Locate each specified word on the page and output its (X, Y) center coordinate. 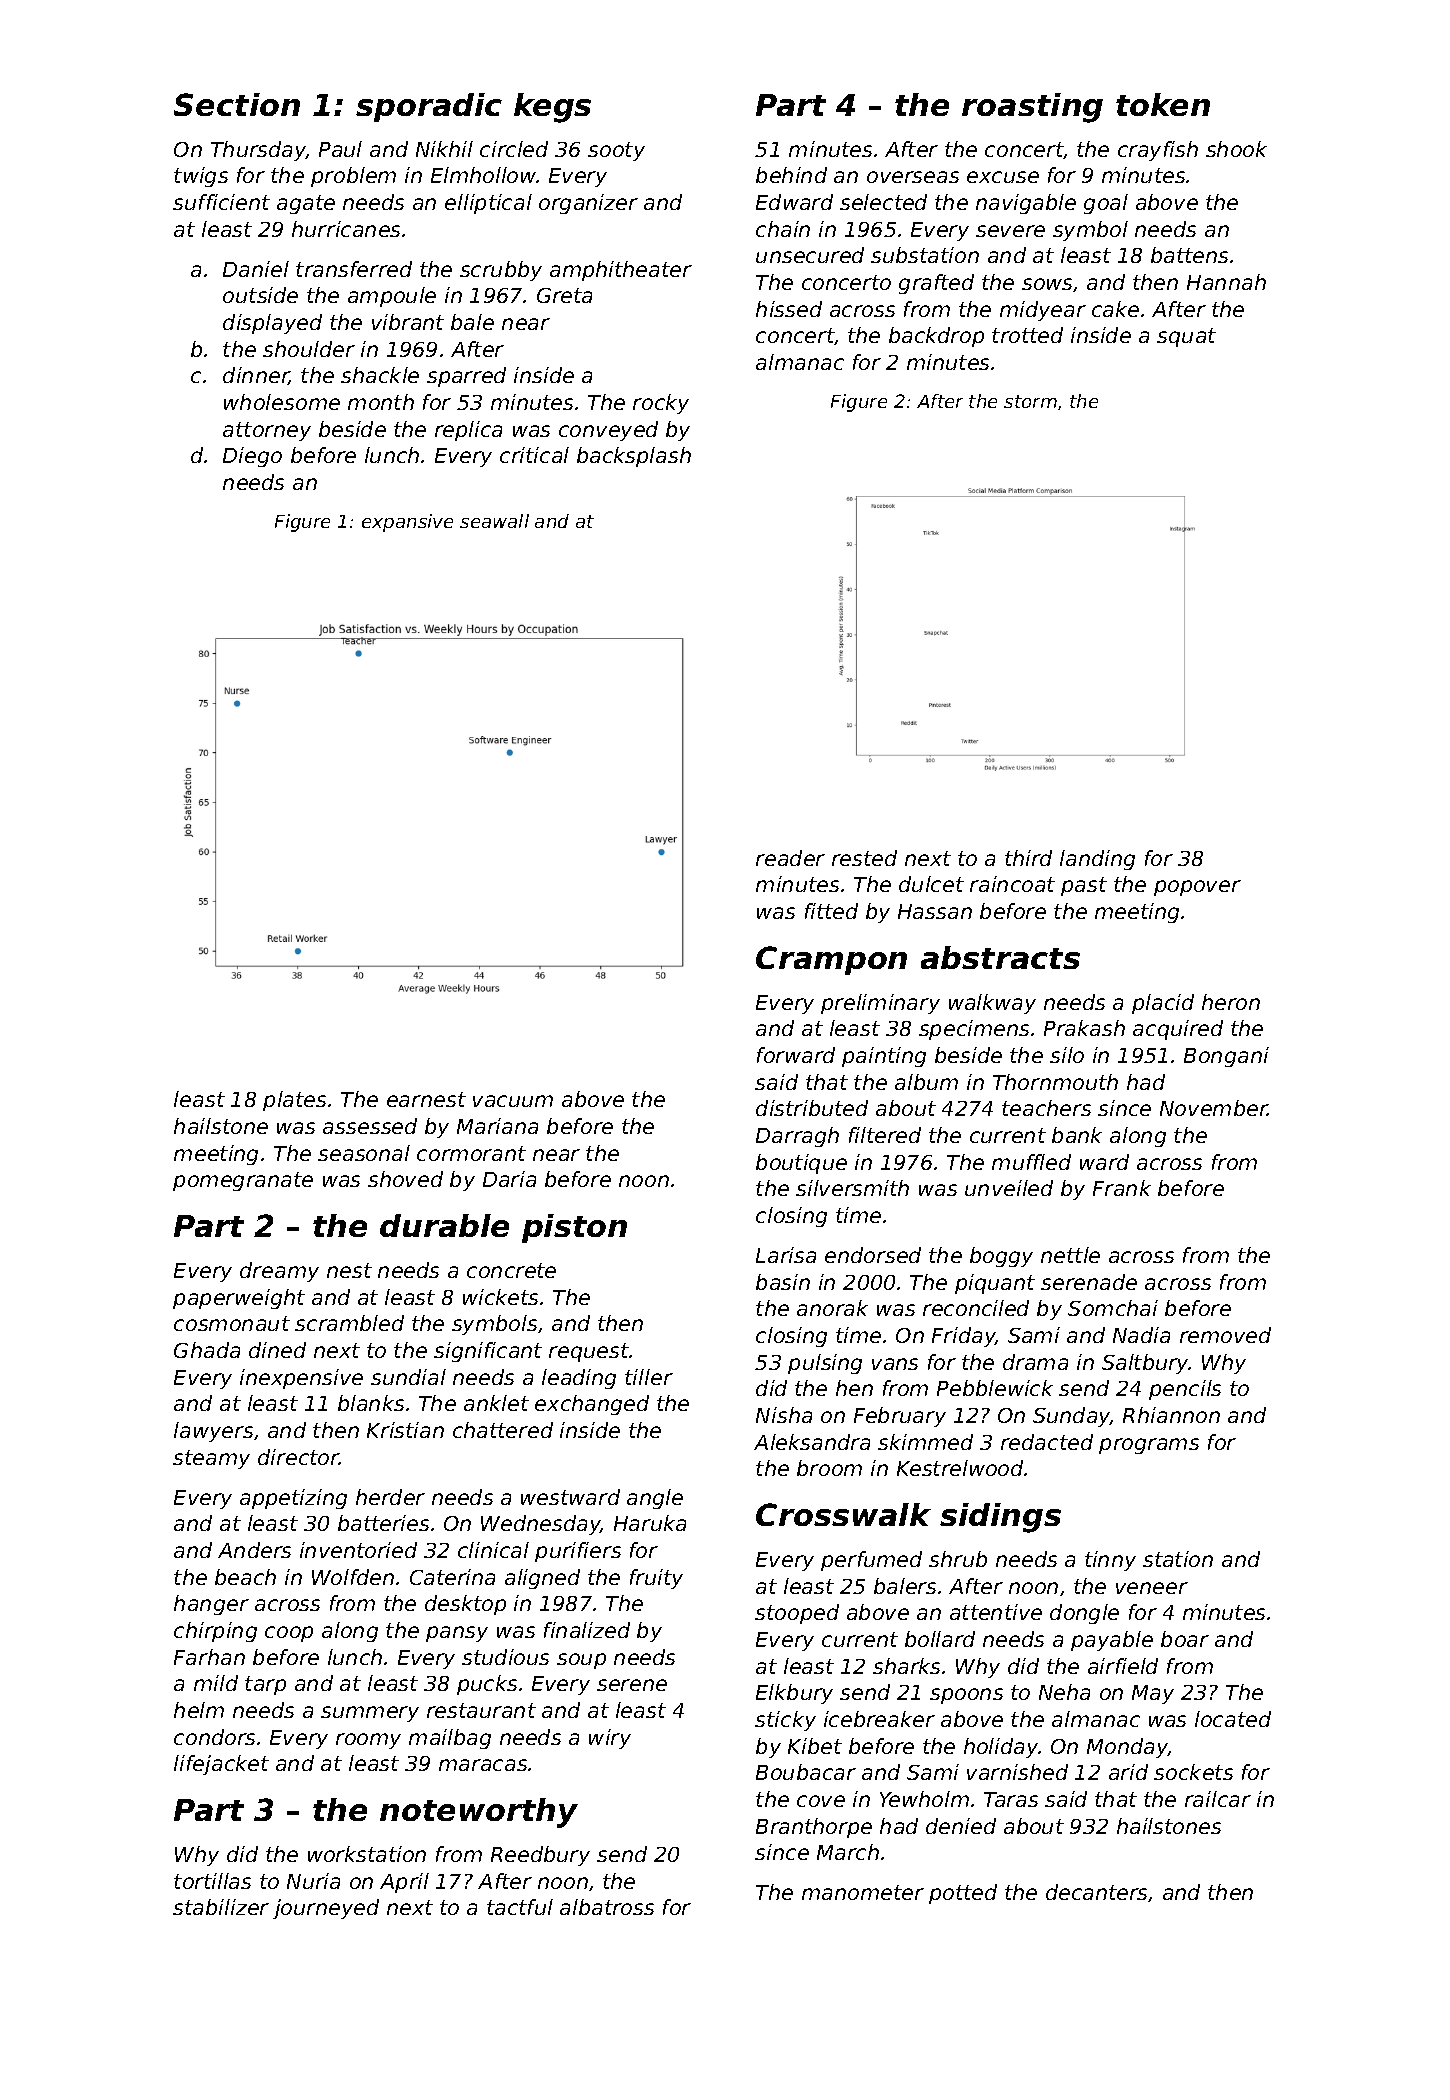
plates (294, 1101)
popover (1197, 888)
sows (1047, 284)
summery (370, 1714)
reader (790, 858)
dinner (256, 376)
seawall (494, 521)
